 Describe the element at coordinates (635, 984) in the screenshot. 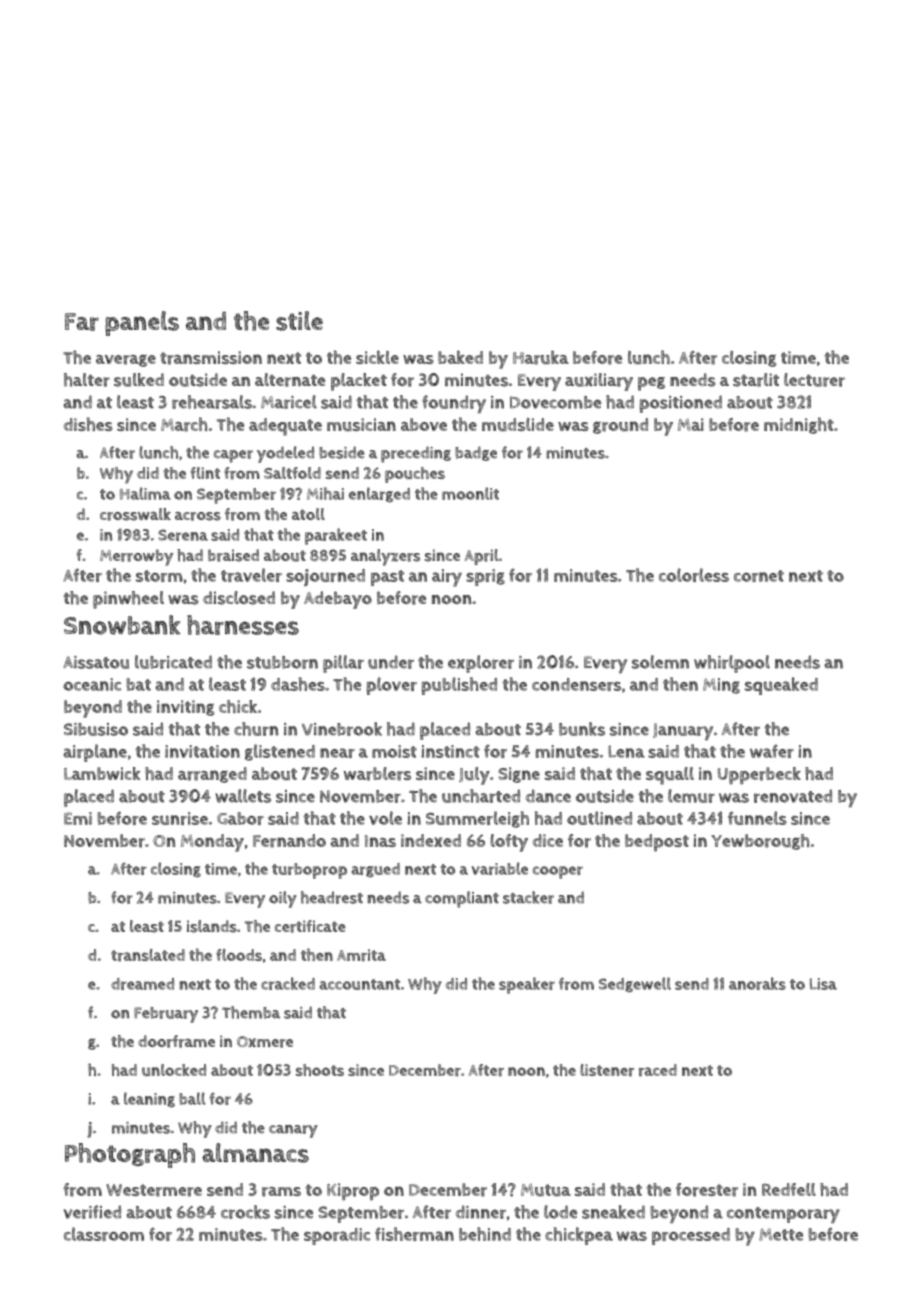

I see `Sedgewell` at that location.
